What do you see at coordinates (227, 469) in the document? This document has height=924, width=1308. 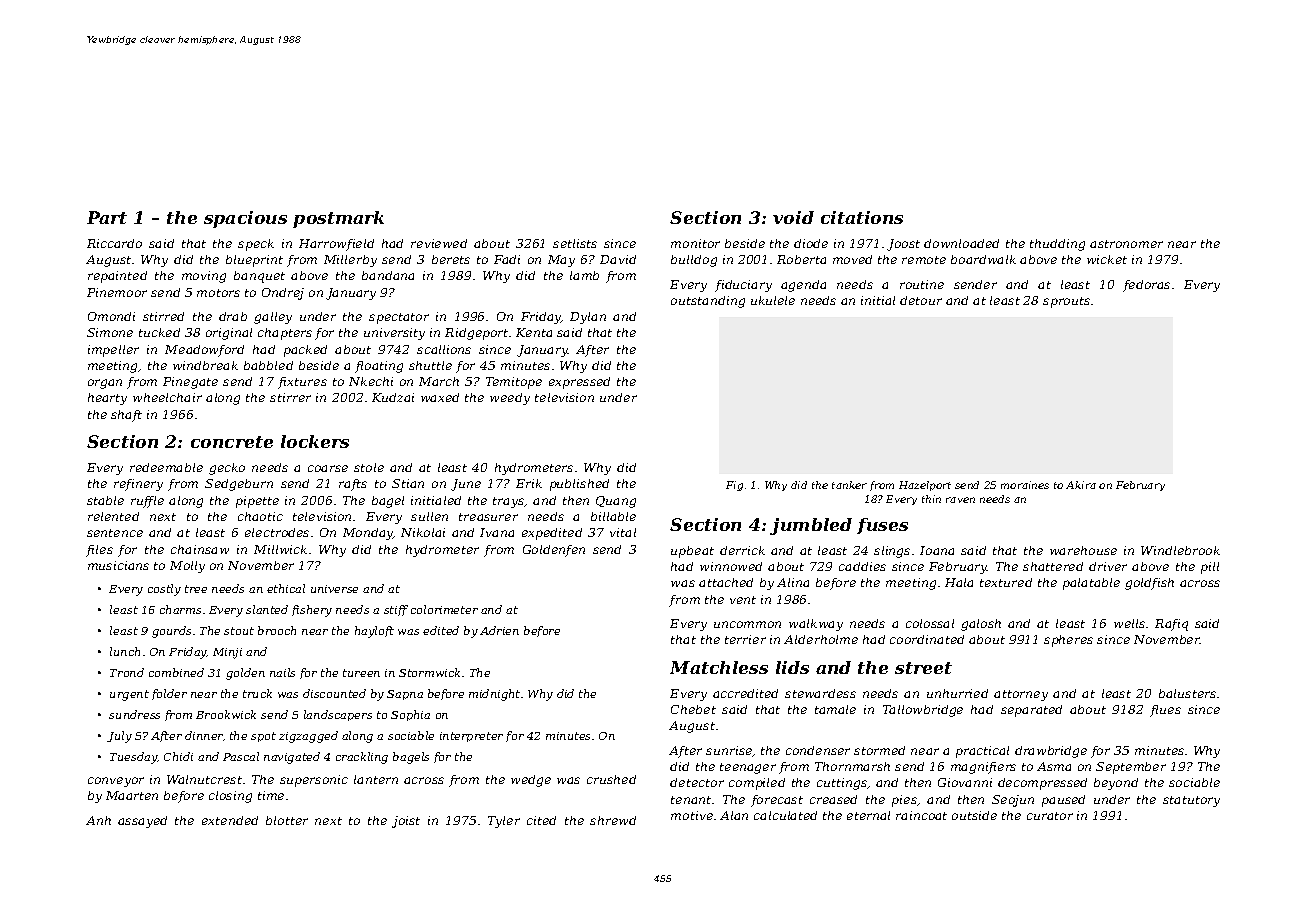 I see `gecko` at bounding box center [227, 469].
